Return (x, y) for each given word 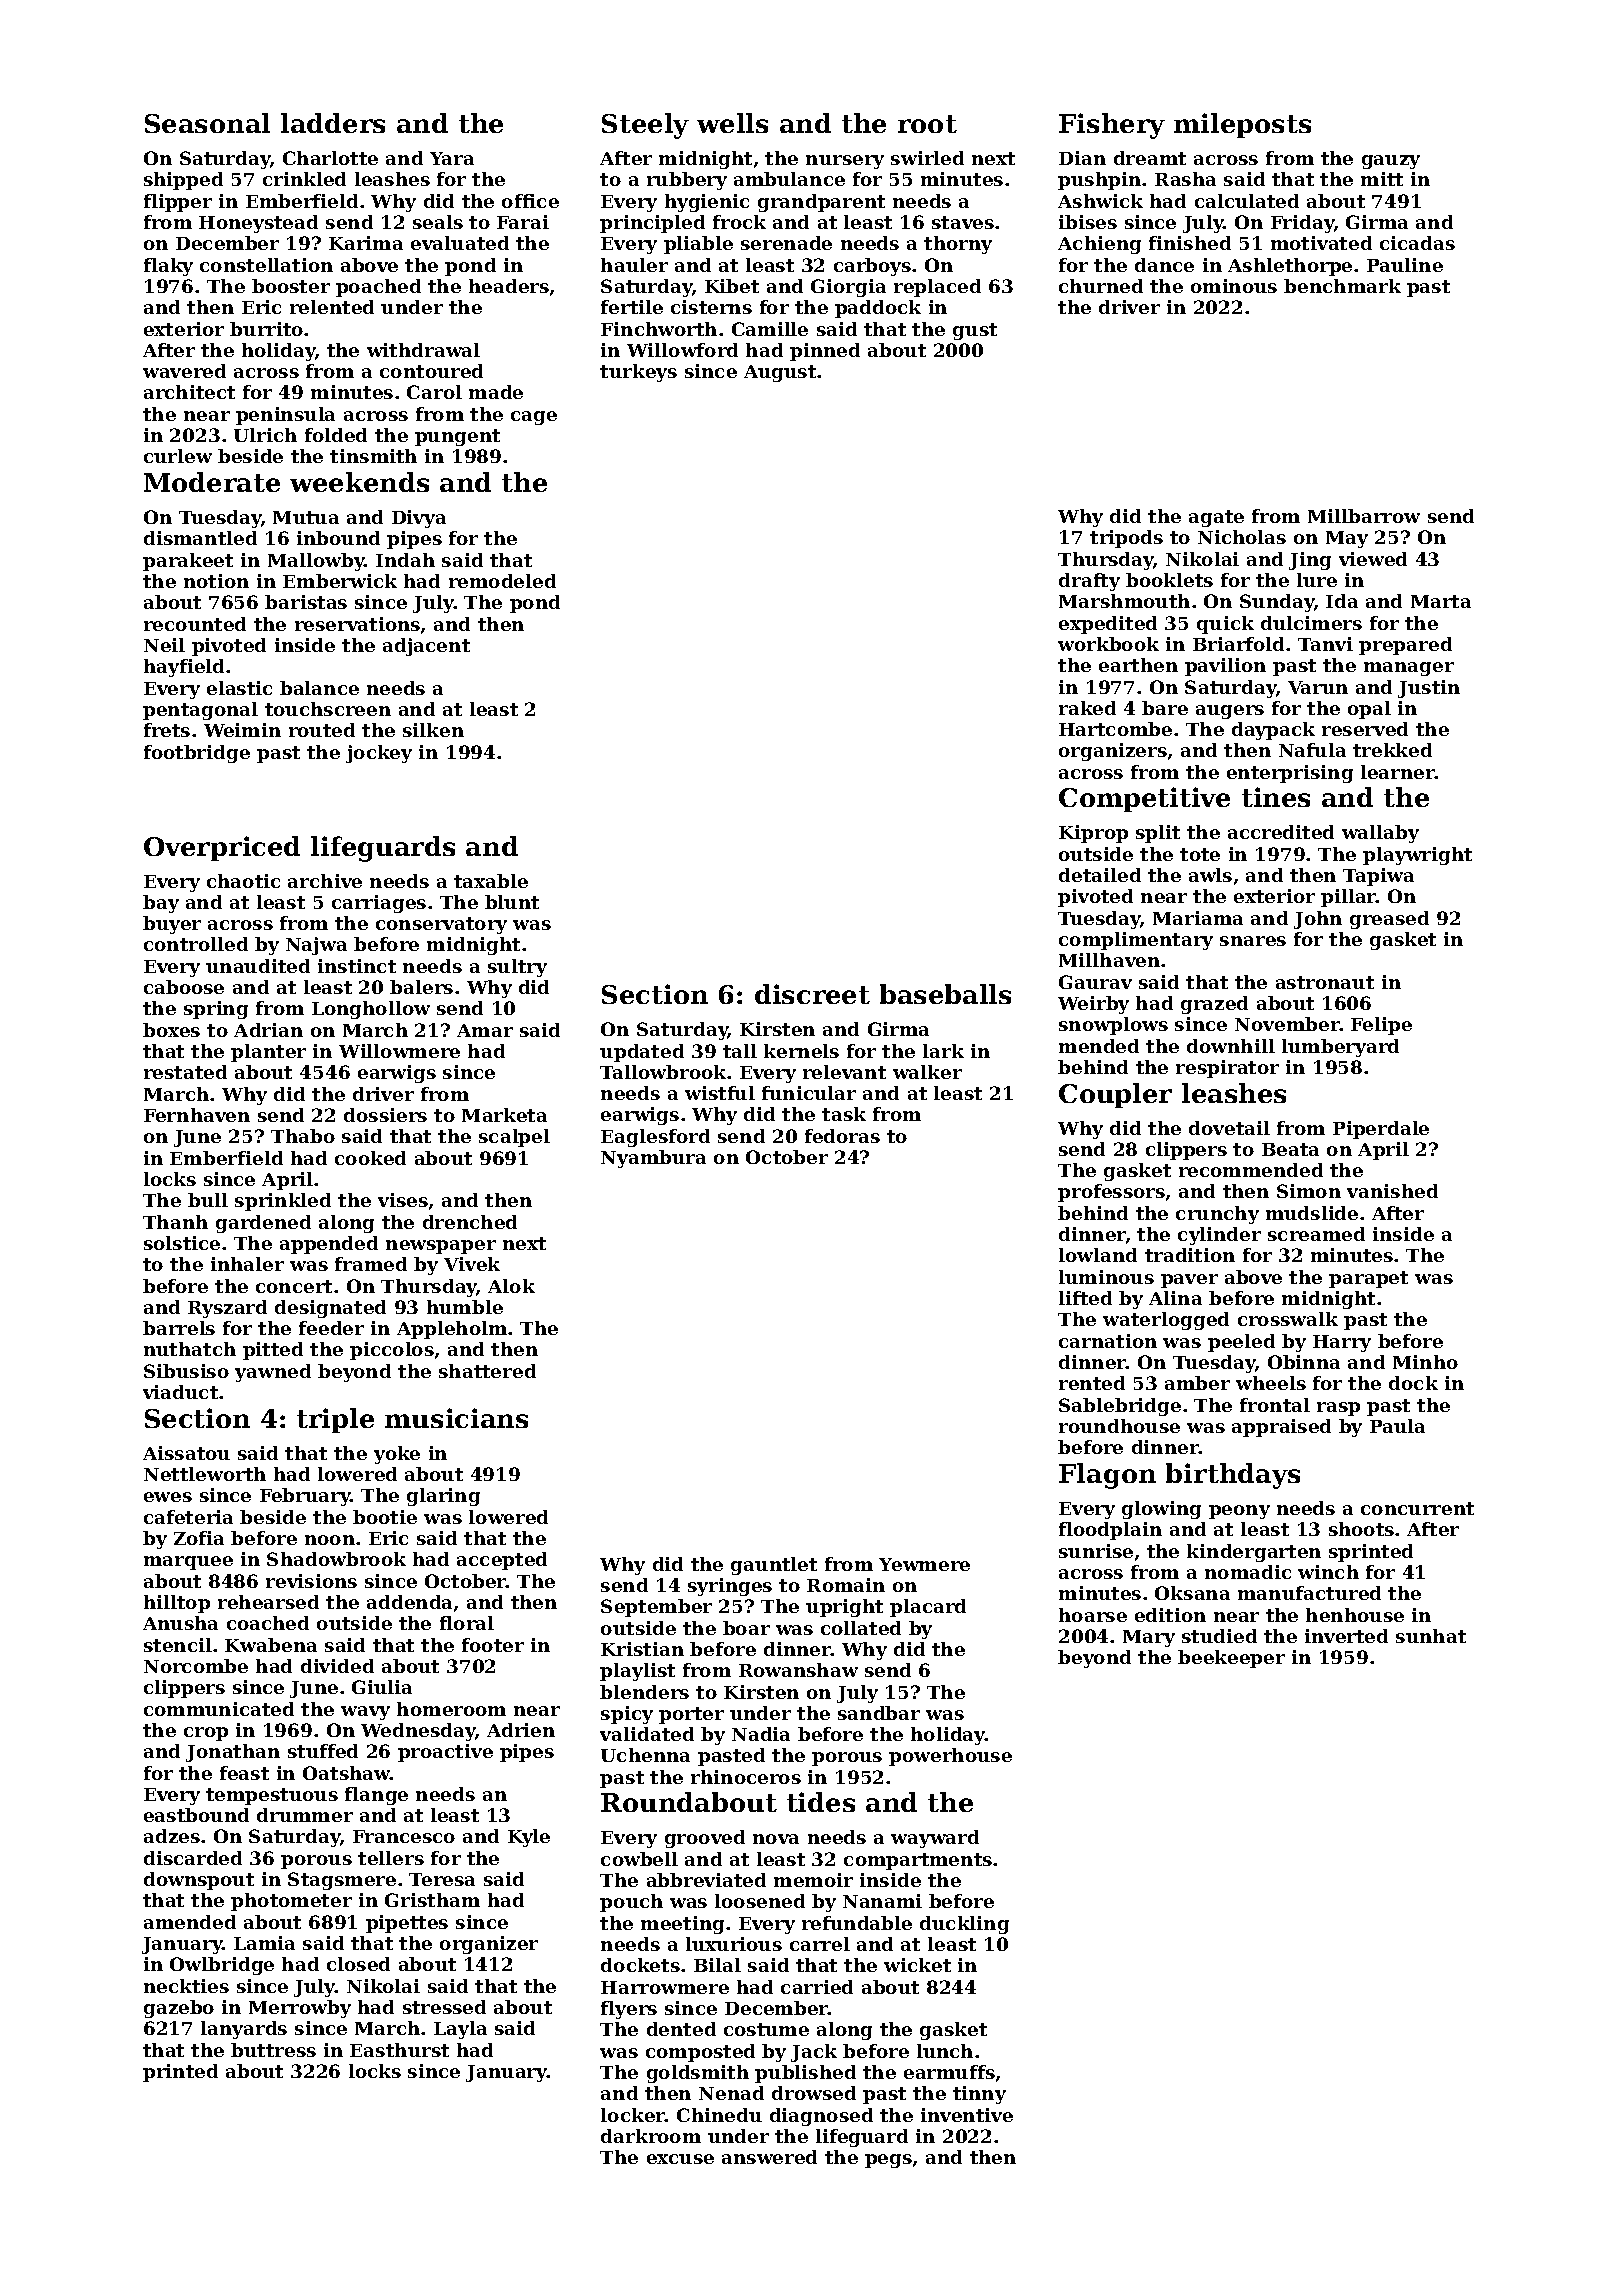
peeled (1241, 1343)
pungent (457, 437)
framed (371, 1264)
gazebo (179, 2009)
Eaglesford (655, 1138)
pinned (825, 352)
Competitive (1144, 799)
